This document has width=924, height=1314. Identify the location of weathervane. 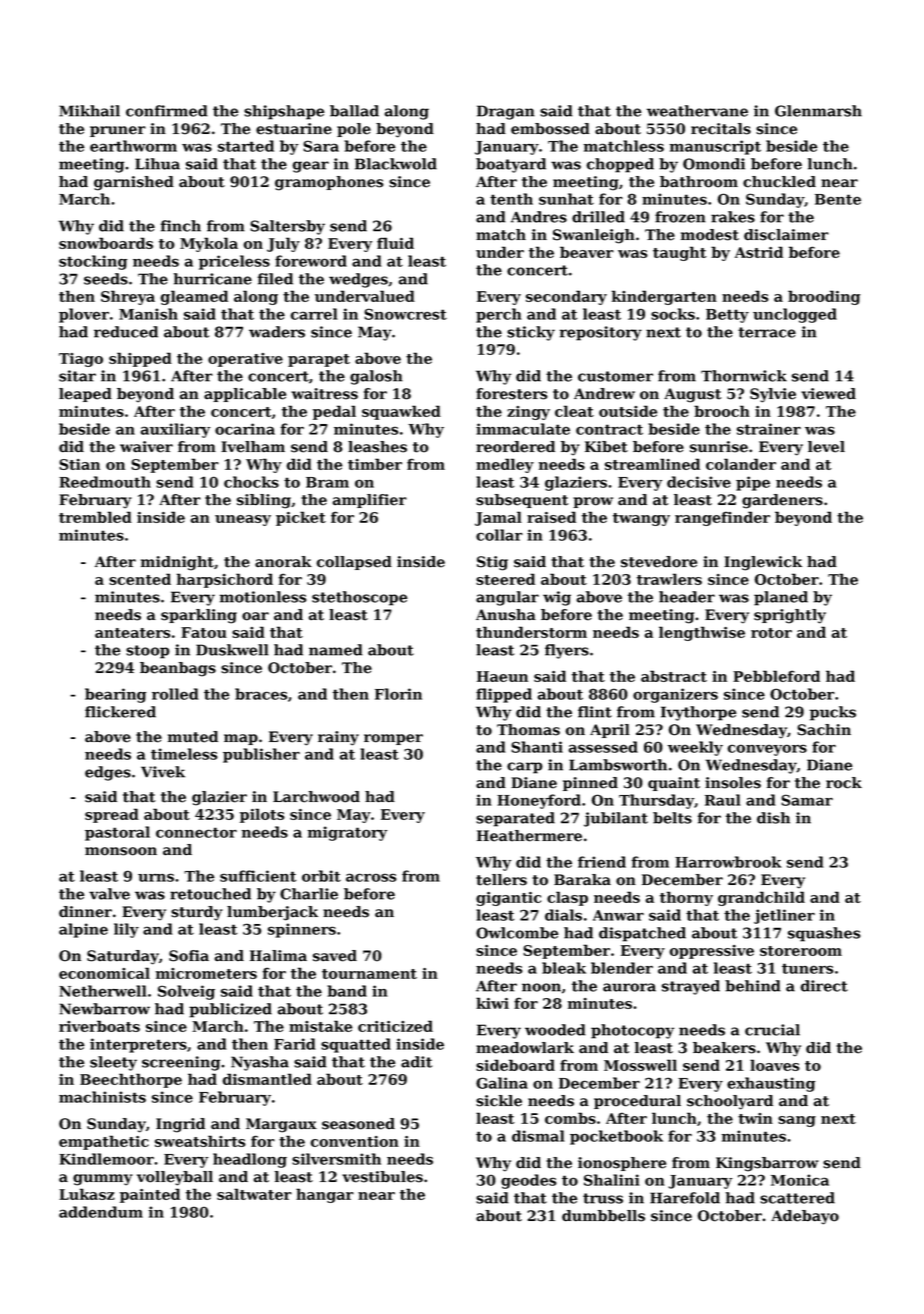
(697, 111).
